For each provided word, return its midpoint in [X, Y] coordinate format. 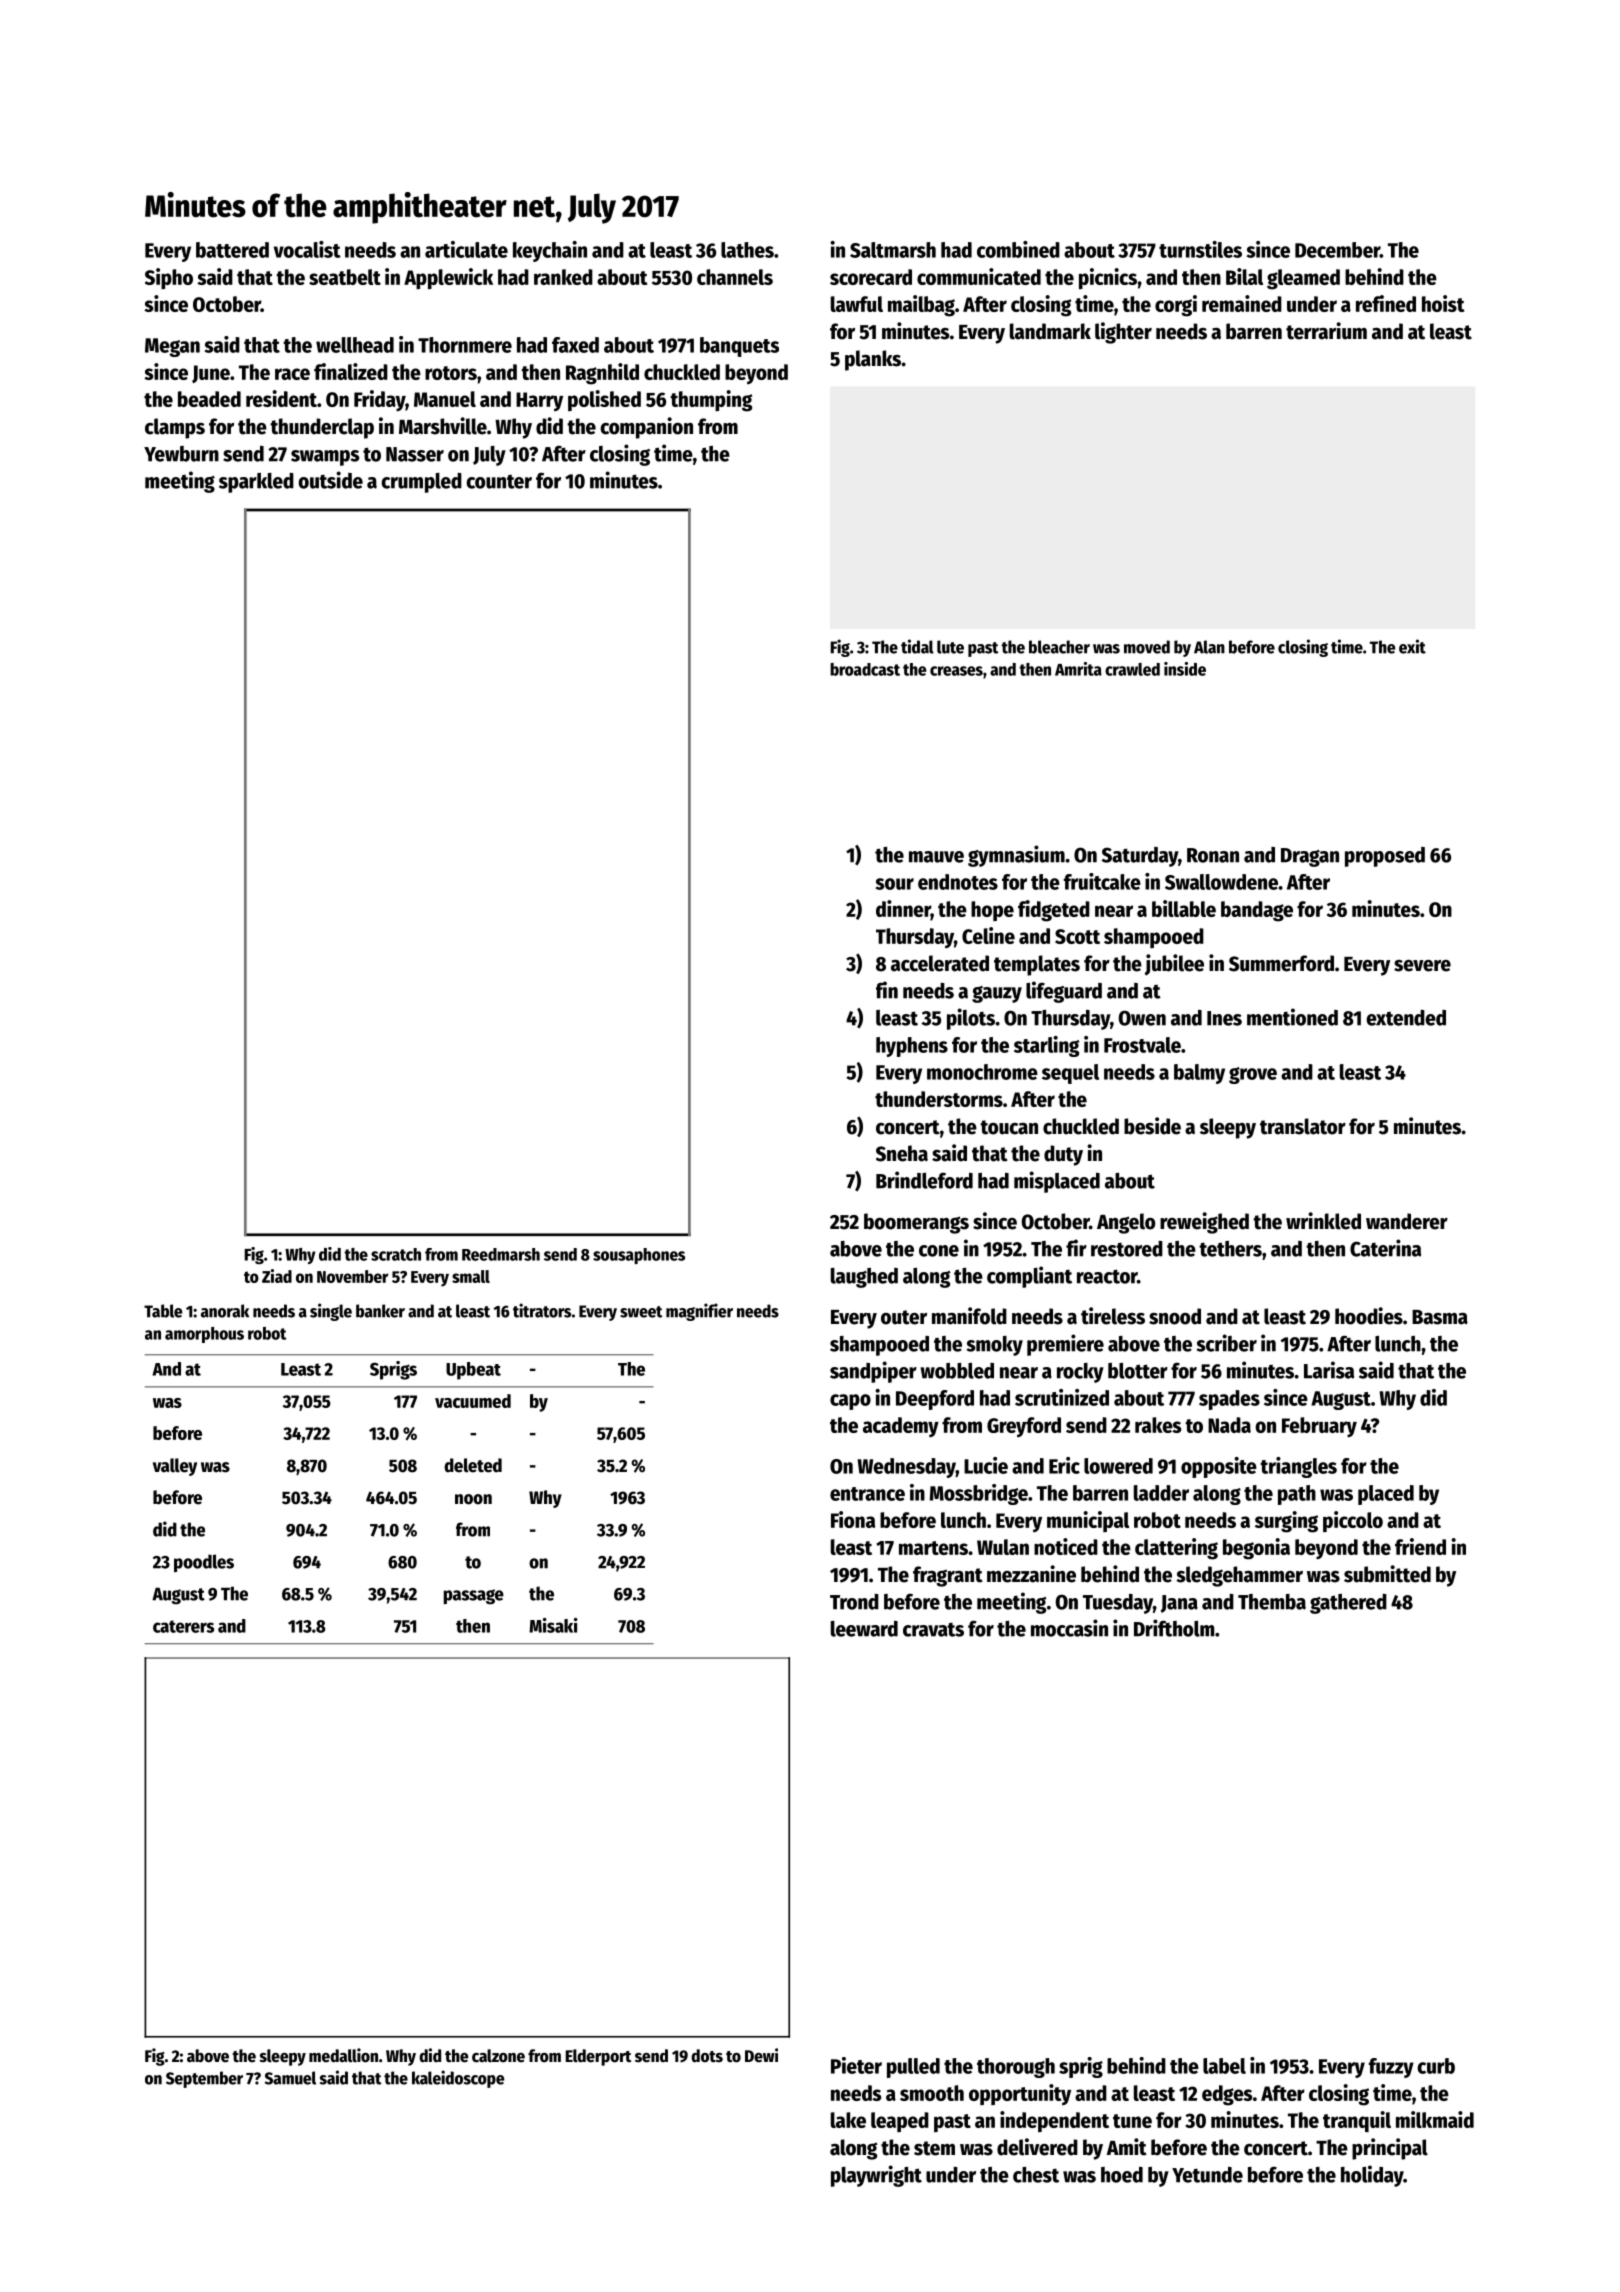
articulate [466, 249]
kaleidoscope [458, 2079]
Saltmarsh [893, 250]
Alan [1209, 647]
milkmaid [1435, 2119]
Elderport [598, 2057]
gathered [1348, 1604]
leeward [864, 1629]
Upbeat [473, 1371]
